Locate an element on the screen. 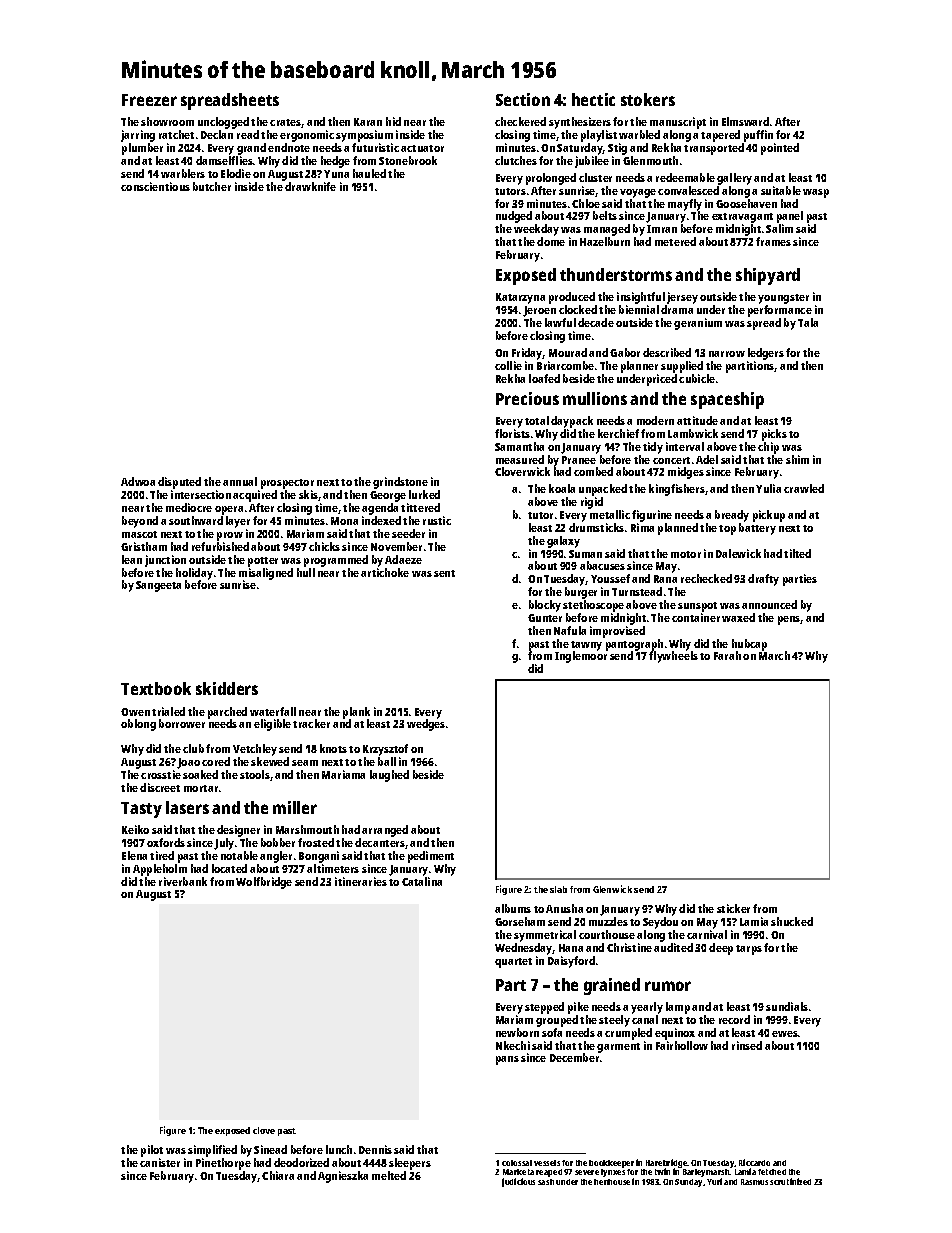 This screenshot has width=952, height=1233. actuator is located at coordinates (422, 148).
